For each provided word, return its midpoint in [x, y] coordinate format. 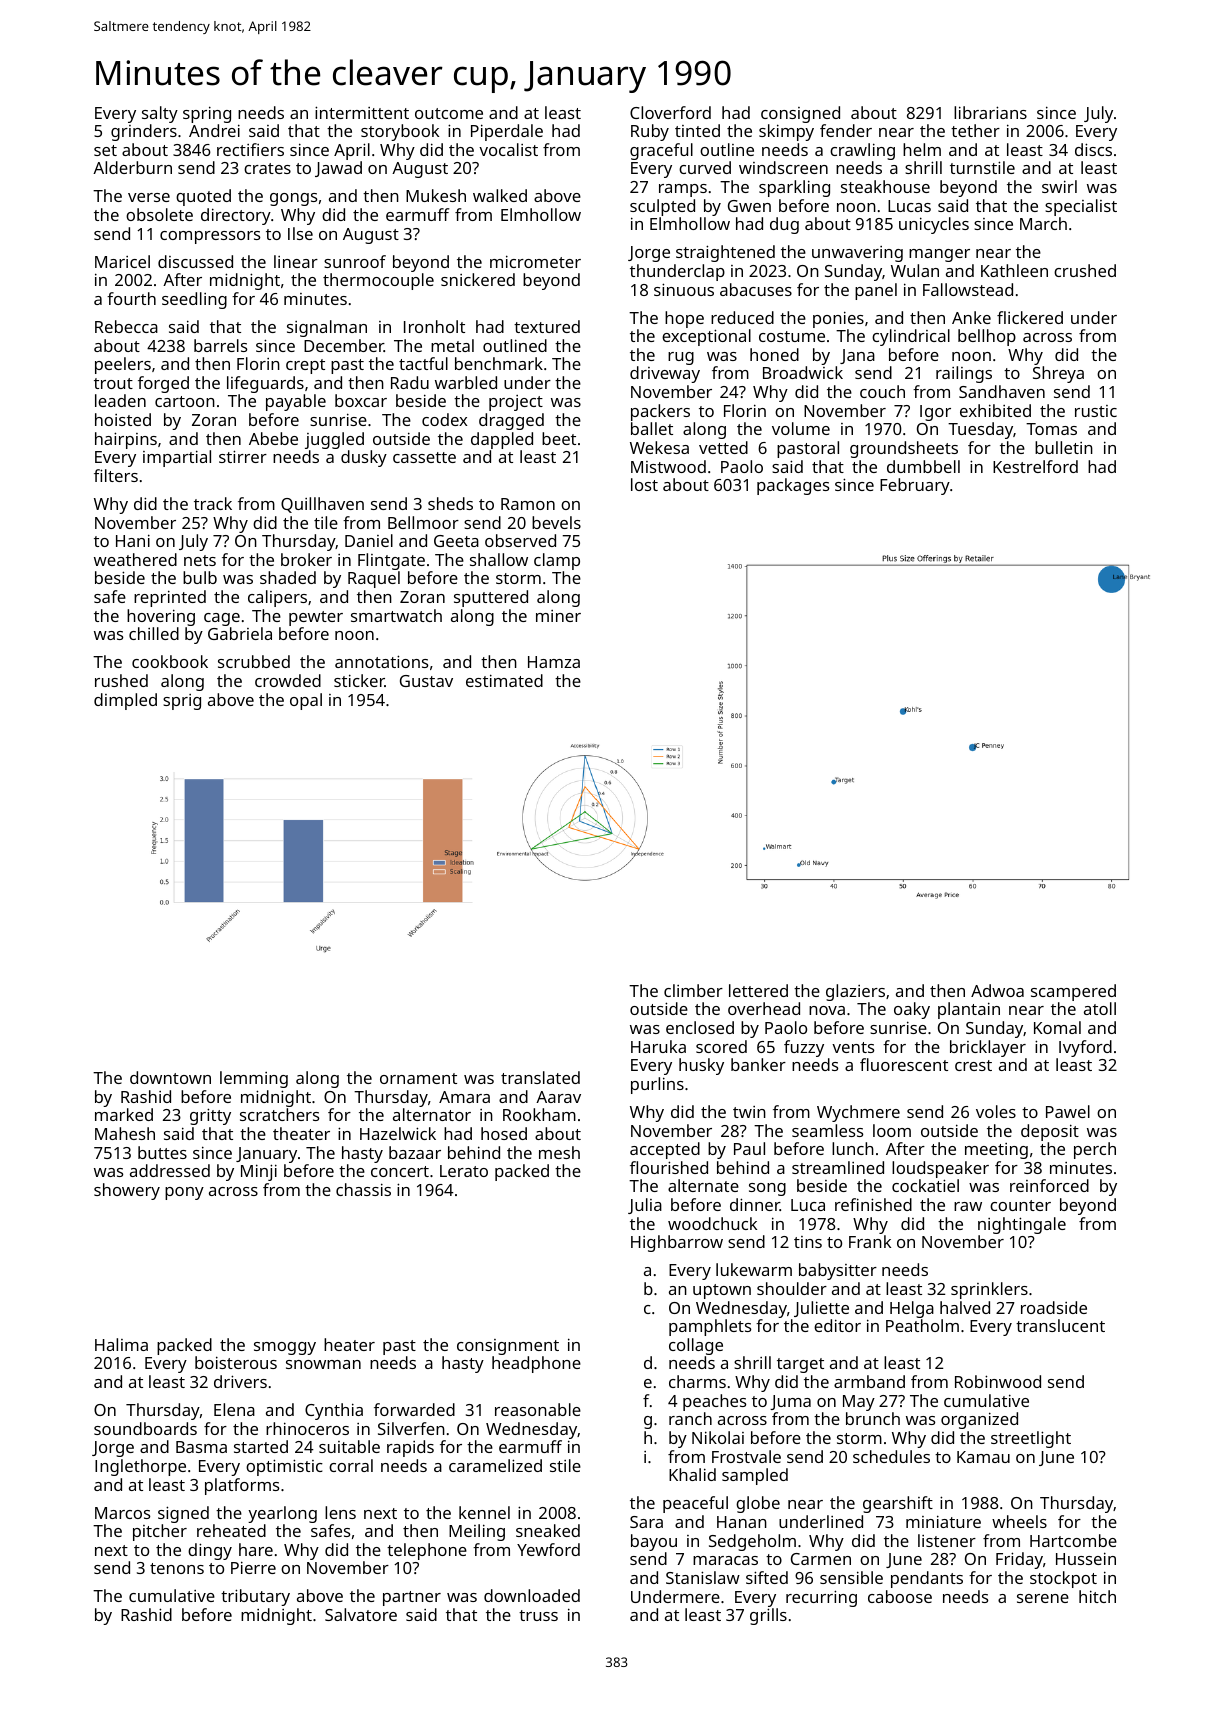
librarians [990, 112]
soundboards [145, 1428]
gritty [210, 1116]
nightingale [1022, 1225]
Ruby [650, 132]
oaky [912, 1010]
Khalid [692, 1474]
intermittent [362, 112]
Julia [645, 1206]
